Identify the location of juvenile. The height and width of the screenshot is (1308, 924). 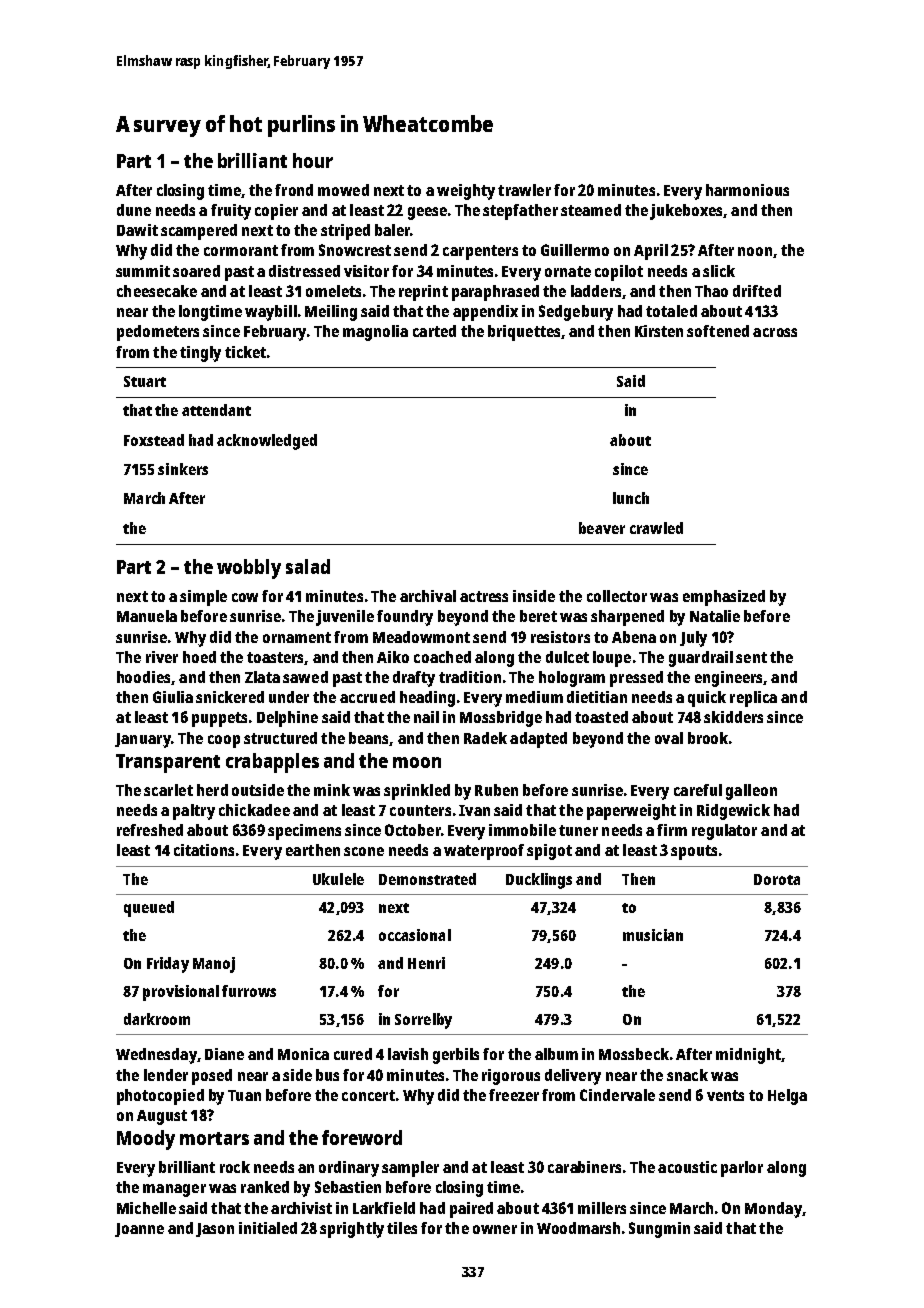
(345, 618).
